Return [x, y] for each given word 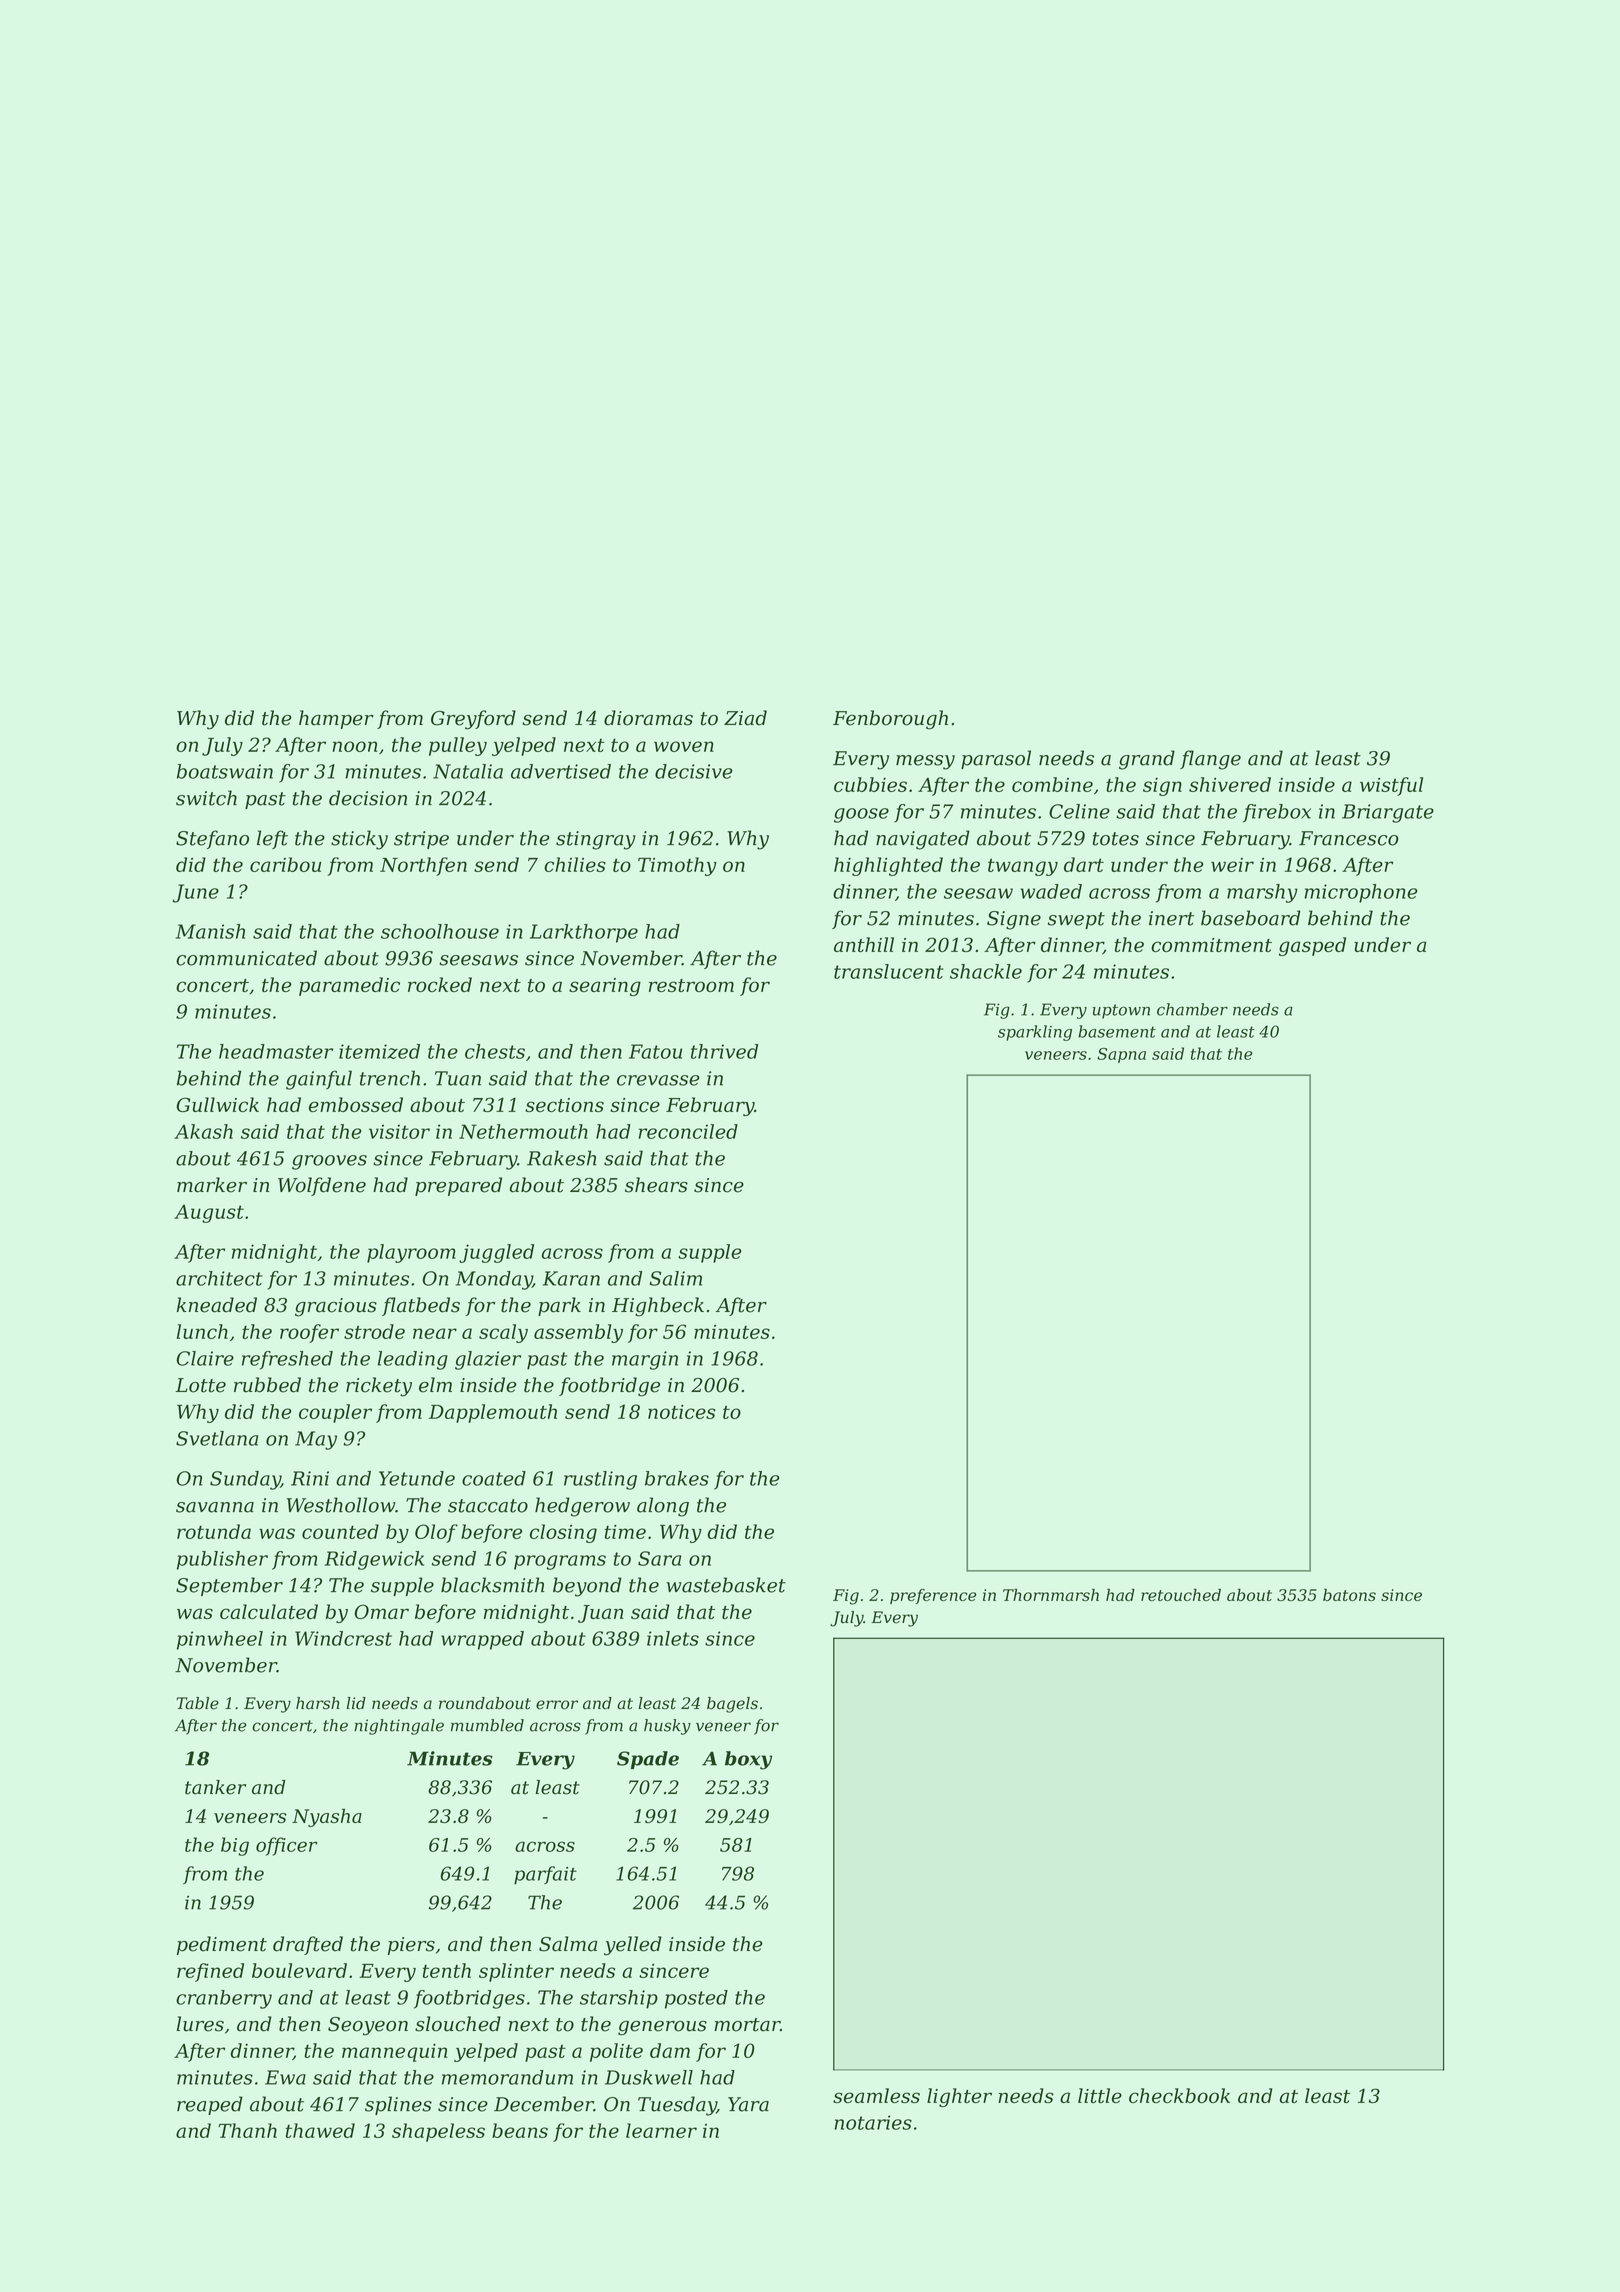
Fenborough [890, 720]
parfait [545, 1875]
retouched [1181, 1595]
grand [1147, 760]
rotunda [214, 1531]
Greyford [473, 720]
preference [933, 1596]
